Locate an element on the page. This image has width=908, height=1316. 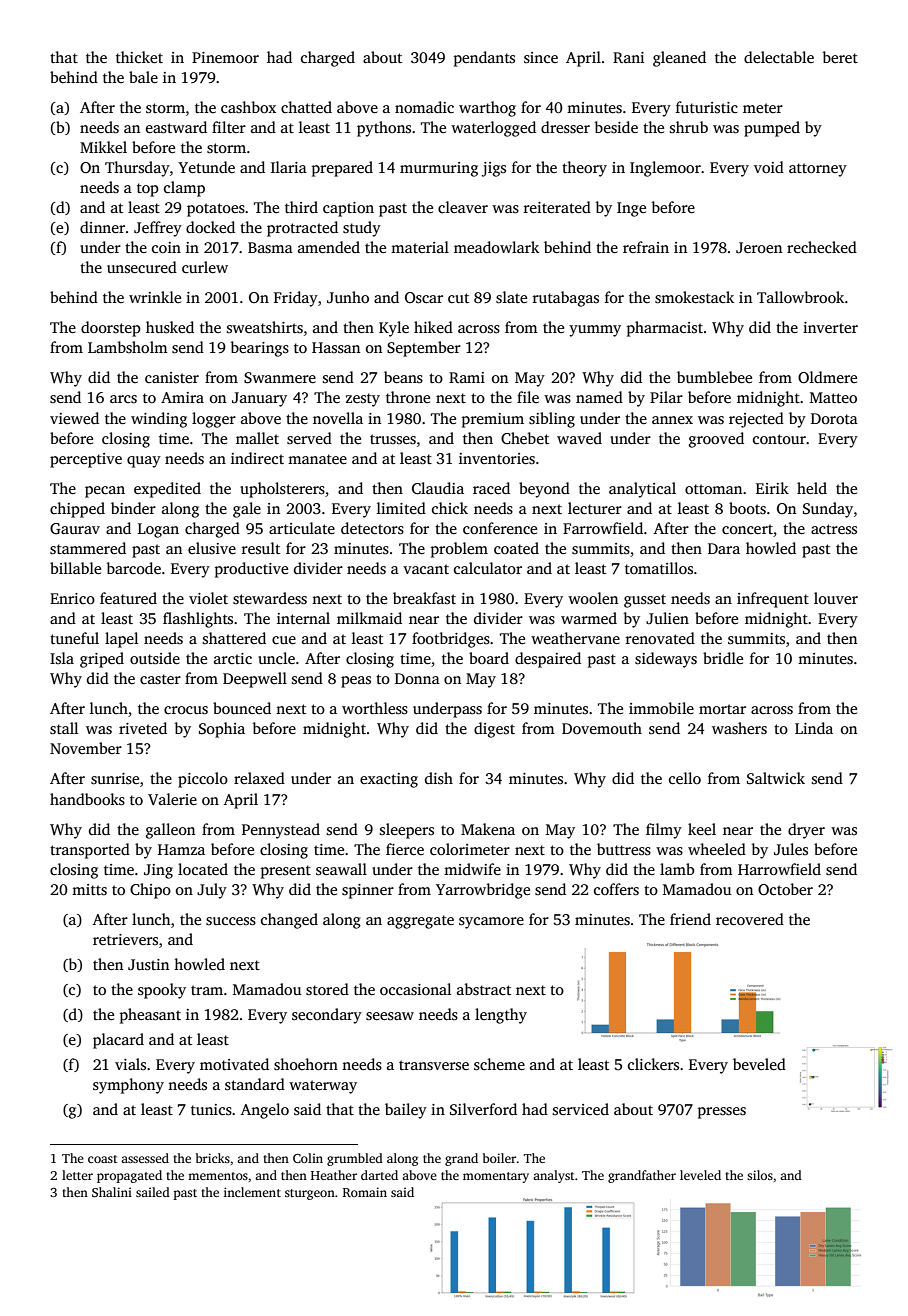
thicket is located at coordinates (139, 57).
